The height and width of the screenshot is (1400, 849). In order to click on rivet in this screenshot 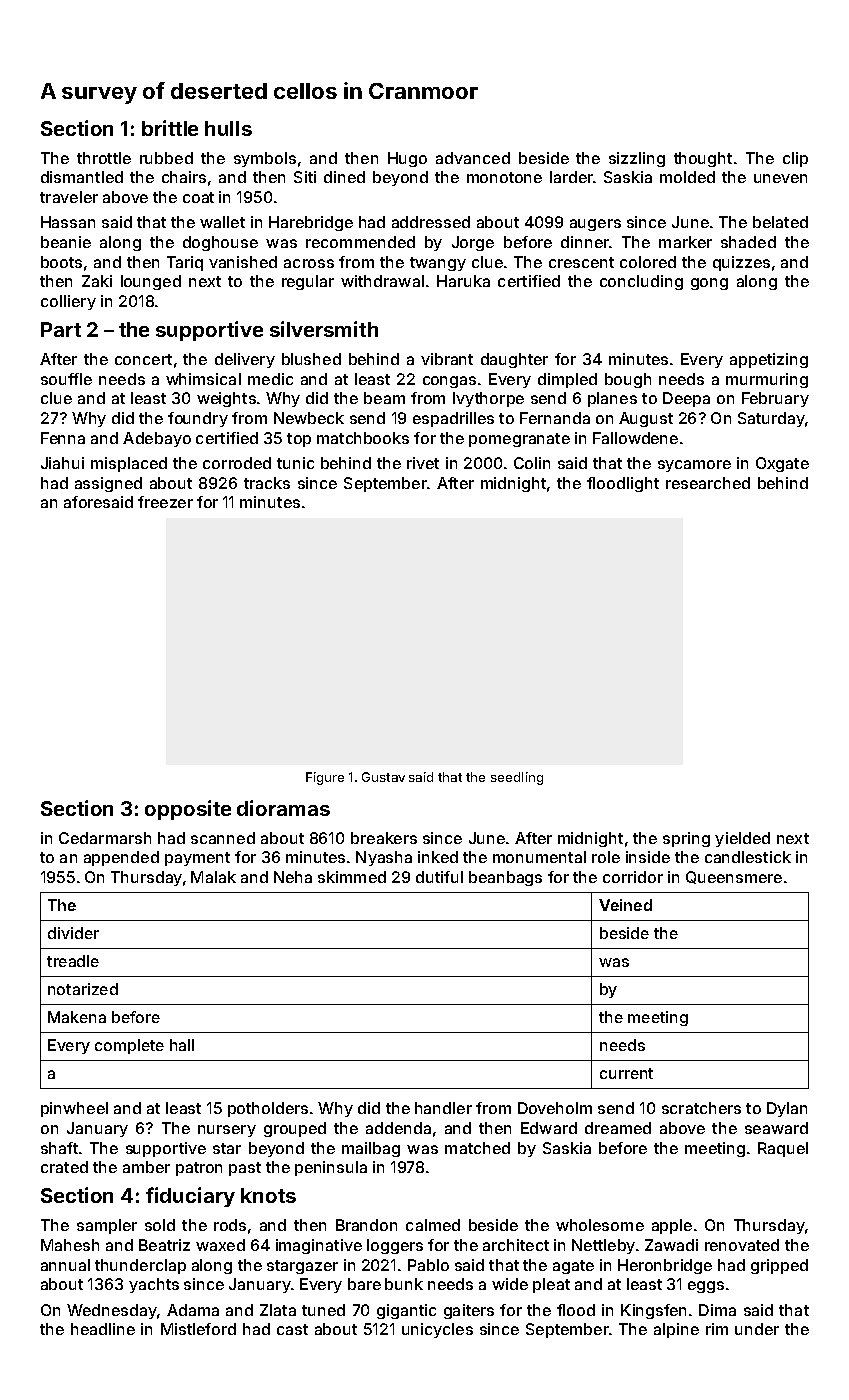, I will do `click(423, 463)`.
